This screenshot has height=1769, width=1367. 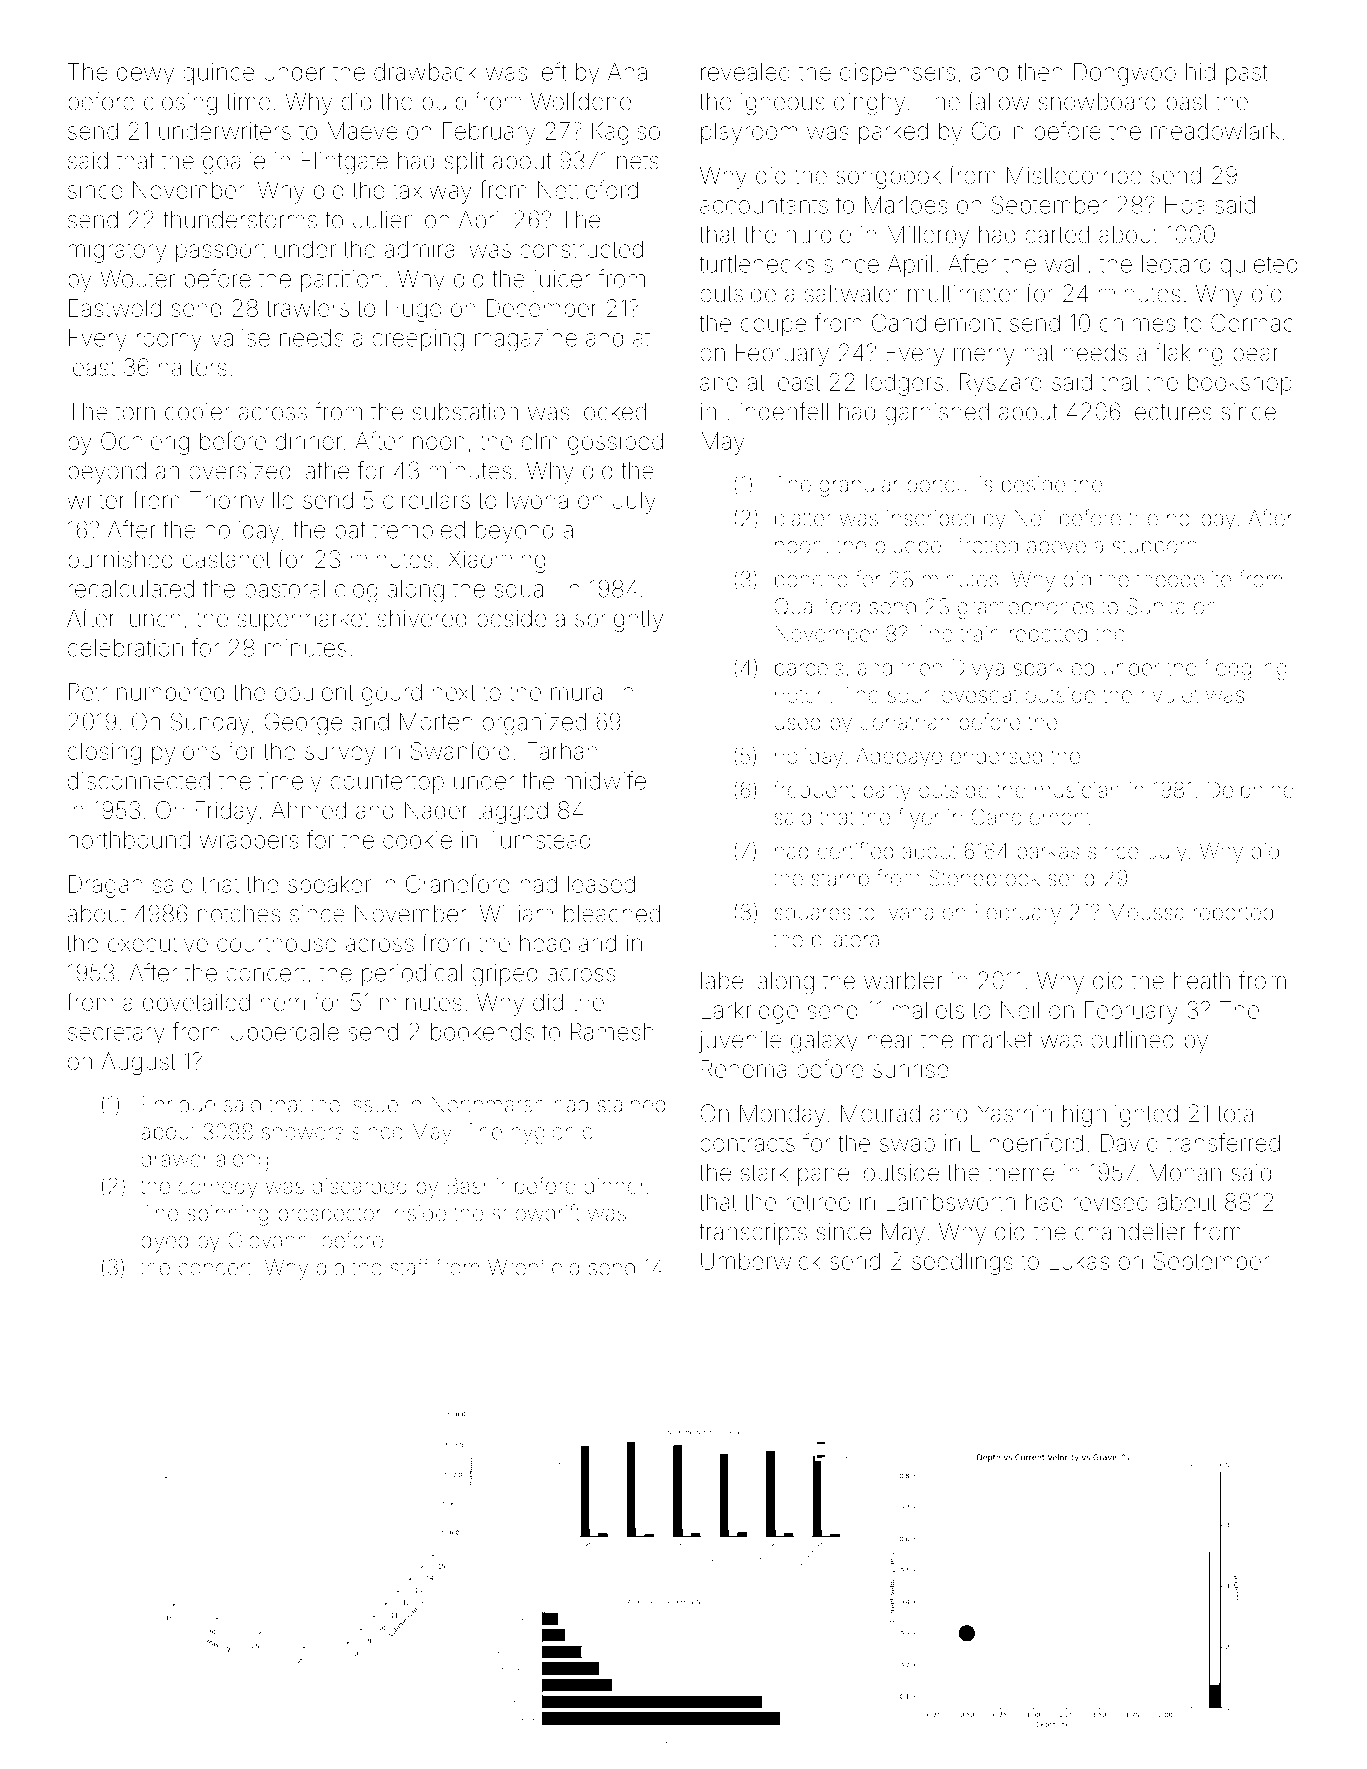 What do you see at coordinates (998, 131) in the screenshot?
I see `Colin` at bounding box center [998, 131].
